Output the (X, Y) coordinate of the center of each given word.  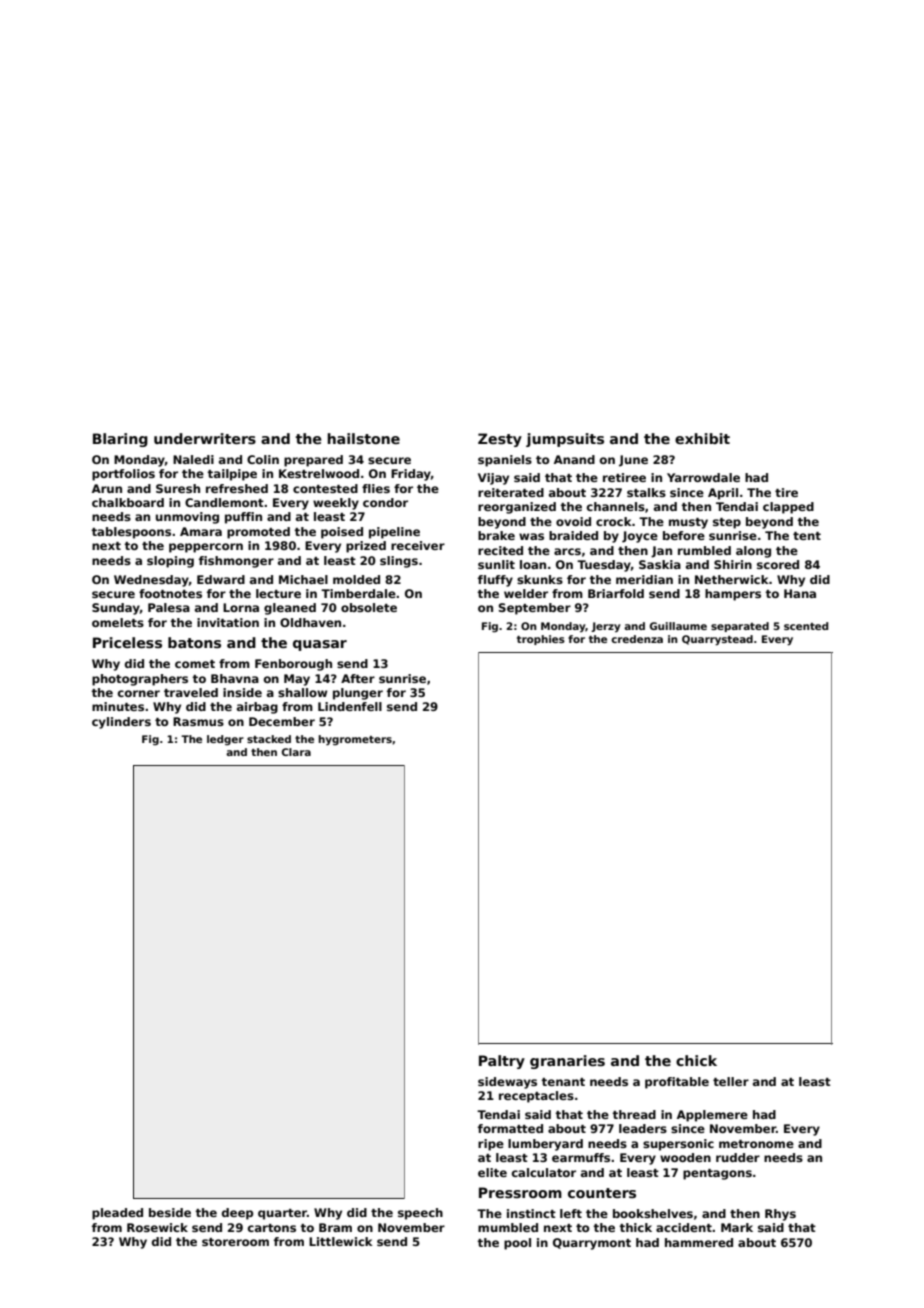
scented (806, 626)
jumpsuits (565, 440)
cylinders (121, 723)
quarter (282, 1214)
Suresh (178, 488)
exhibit (702, 438)
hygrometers (355, 740)
